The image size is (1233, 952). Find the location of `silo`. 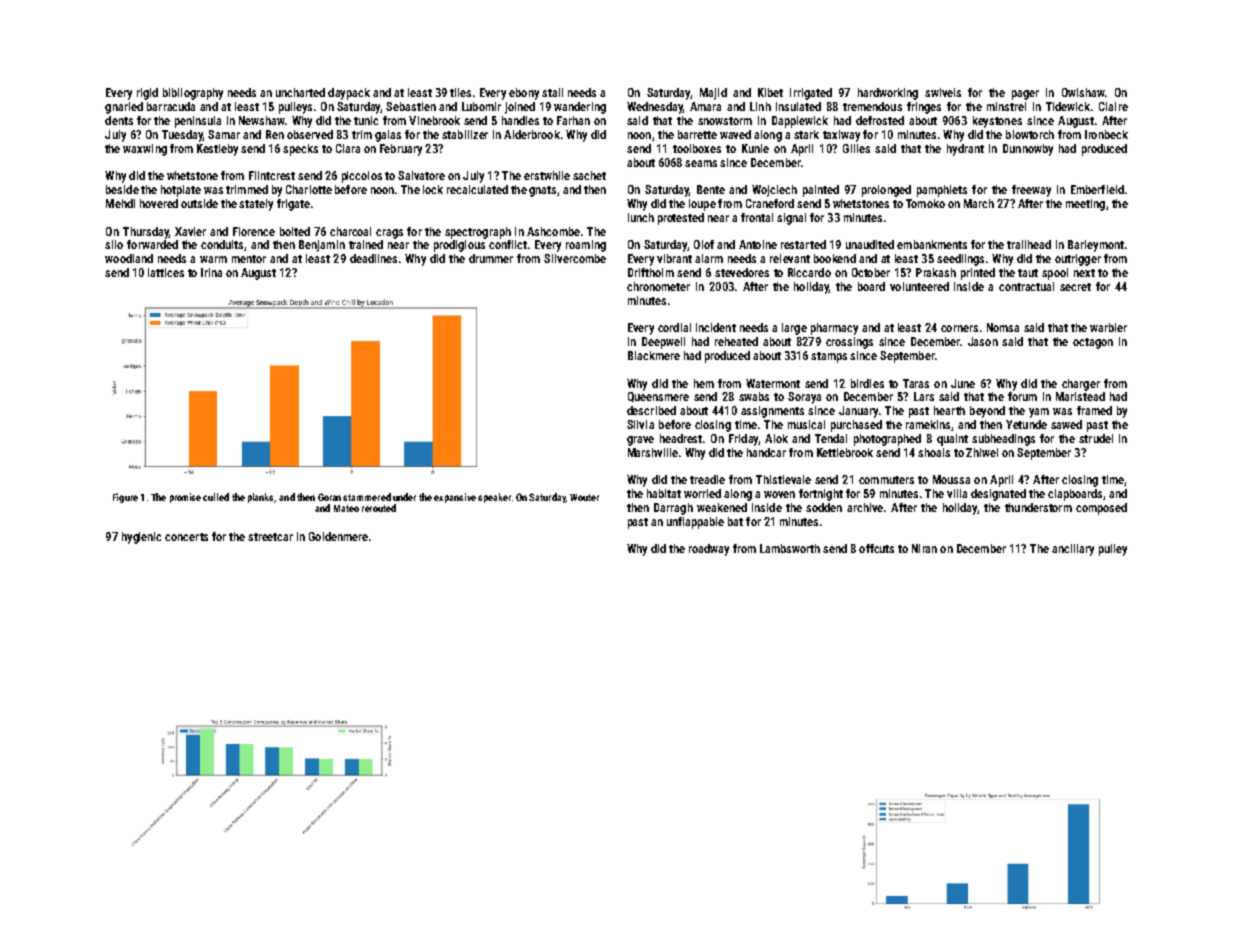

silo is located at coordinates (114, 244).
